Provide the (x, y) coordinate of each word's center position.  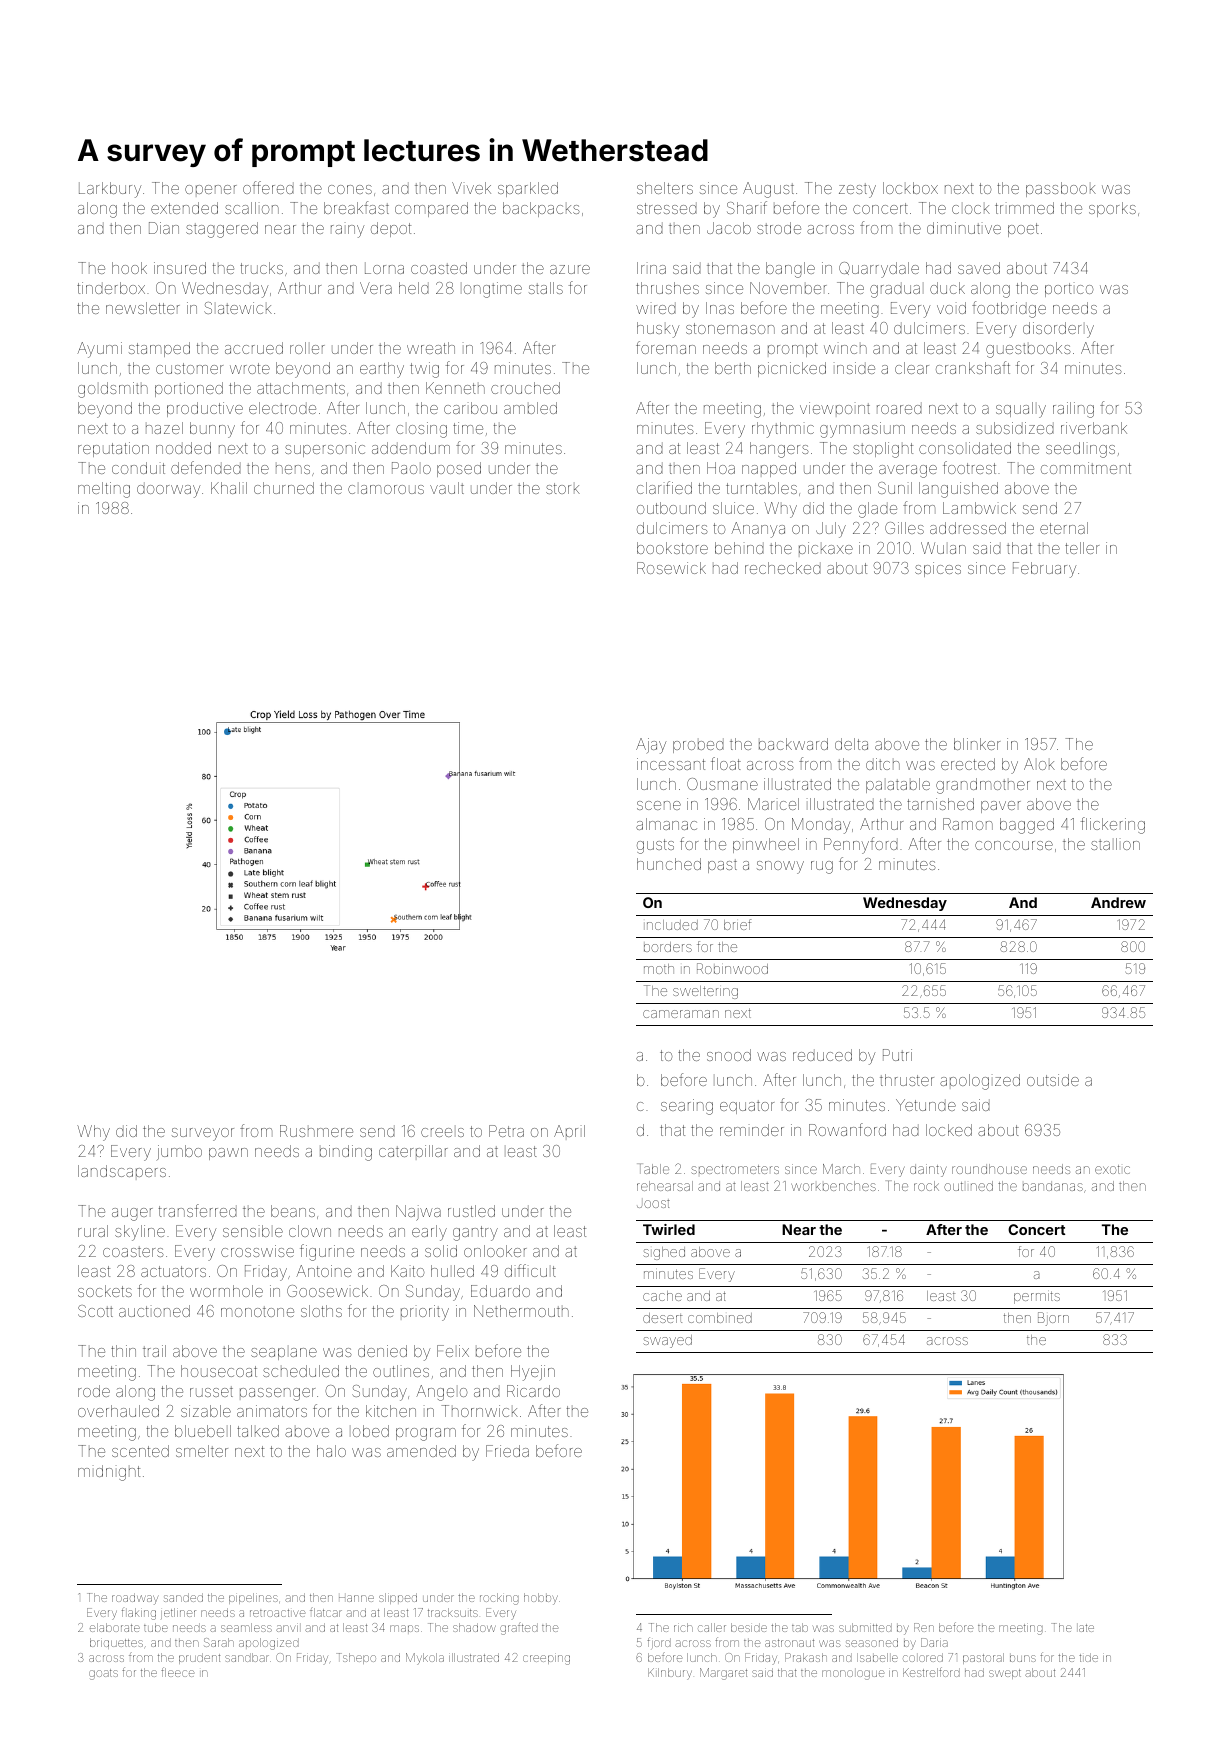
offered (268, 187)
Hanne (356, 1598)
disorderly (1058, 330)
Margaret (723, 1674)
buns (1023, 1658)
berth (733, 368)
